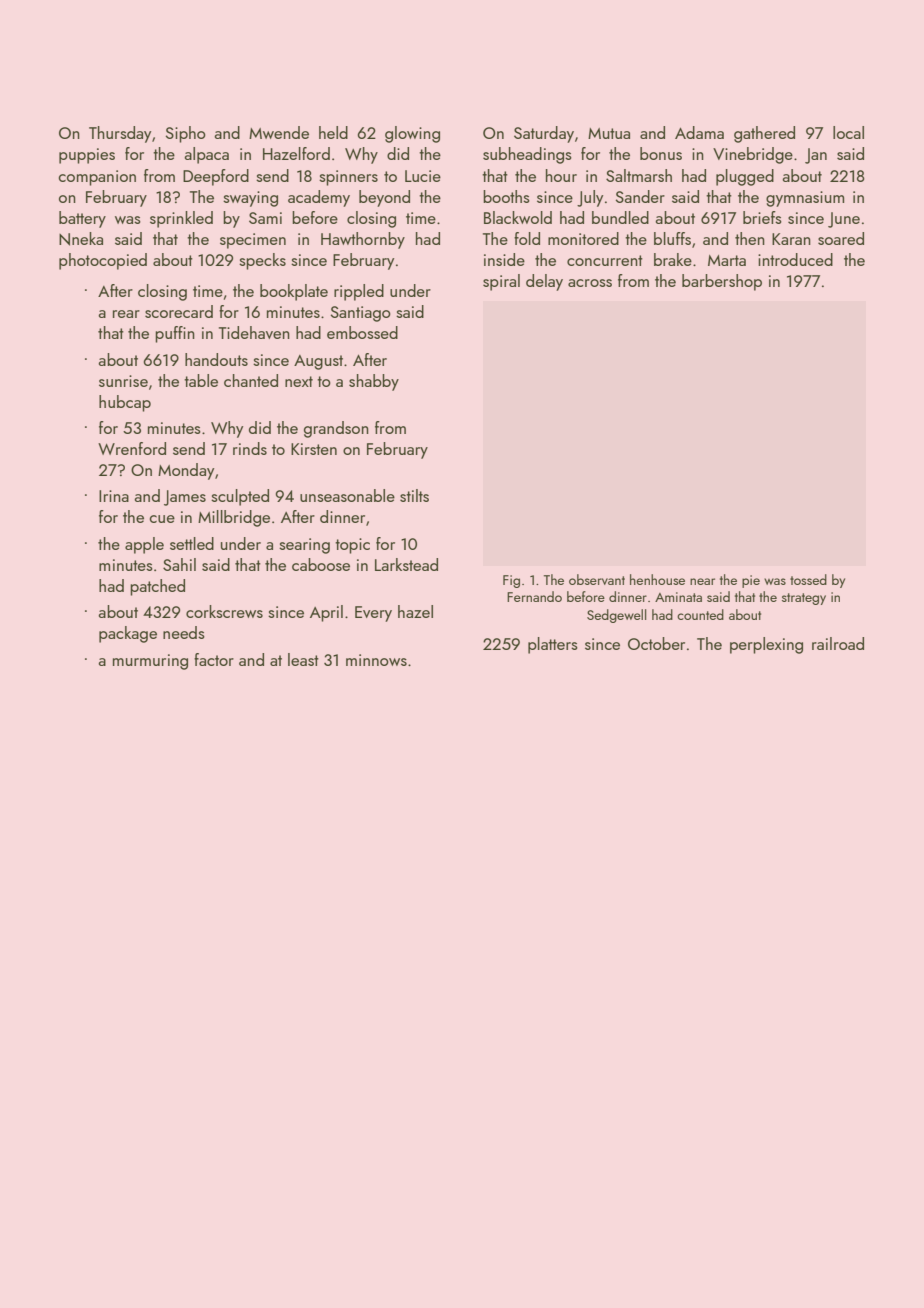 This screenshot has width=924, height=1308. Describe the element at coordinates (699, 132) in the screenshot. I see `Adama` at that location.
